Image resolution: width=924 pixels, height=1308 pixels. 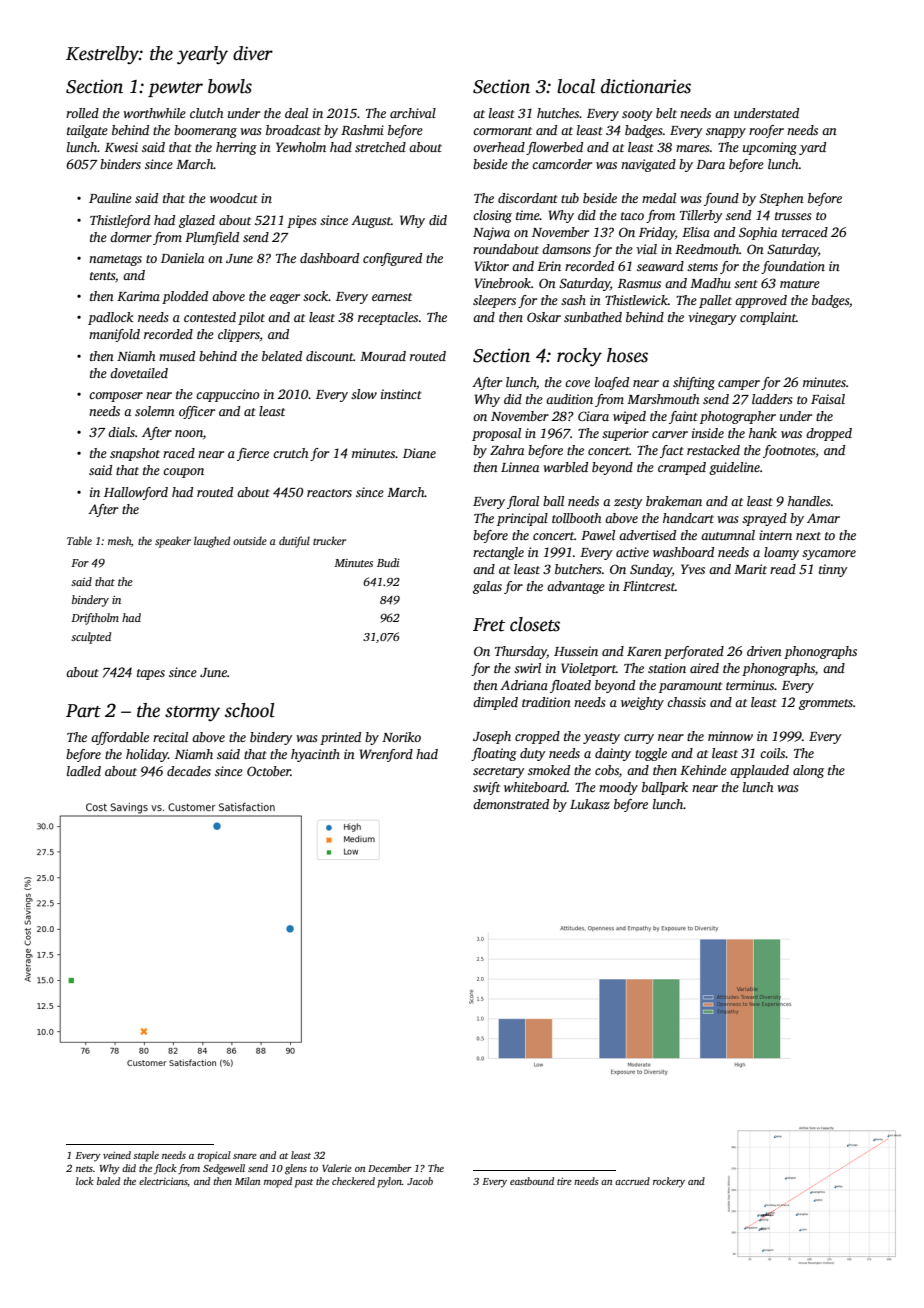 I want to click on rockery, so click(x=669, y=1182).
